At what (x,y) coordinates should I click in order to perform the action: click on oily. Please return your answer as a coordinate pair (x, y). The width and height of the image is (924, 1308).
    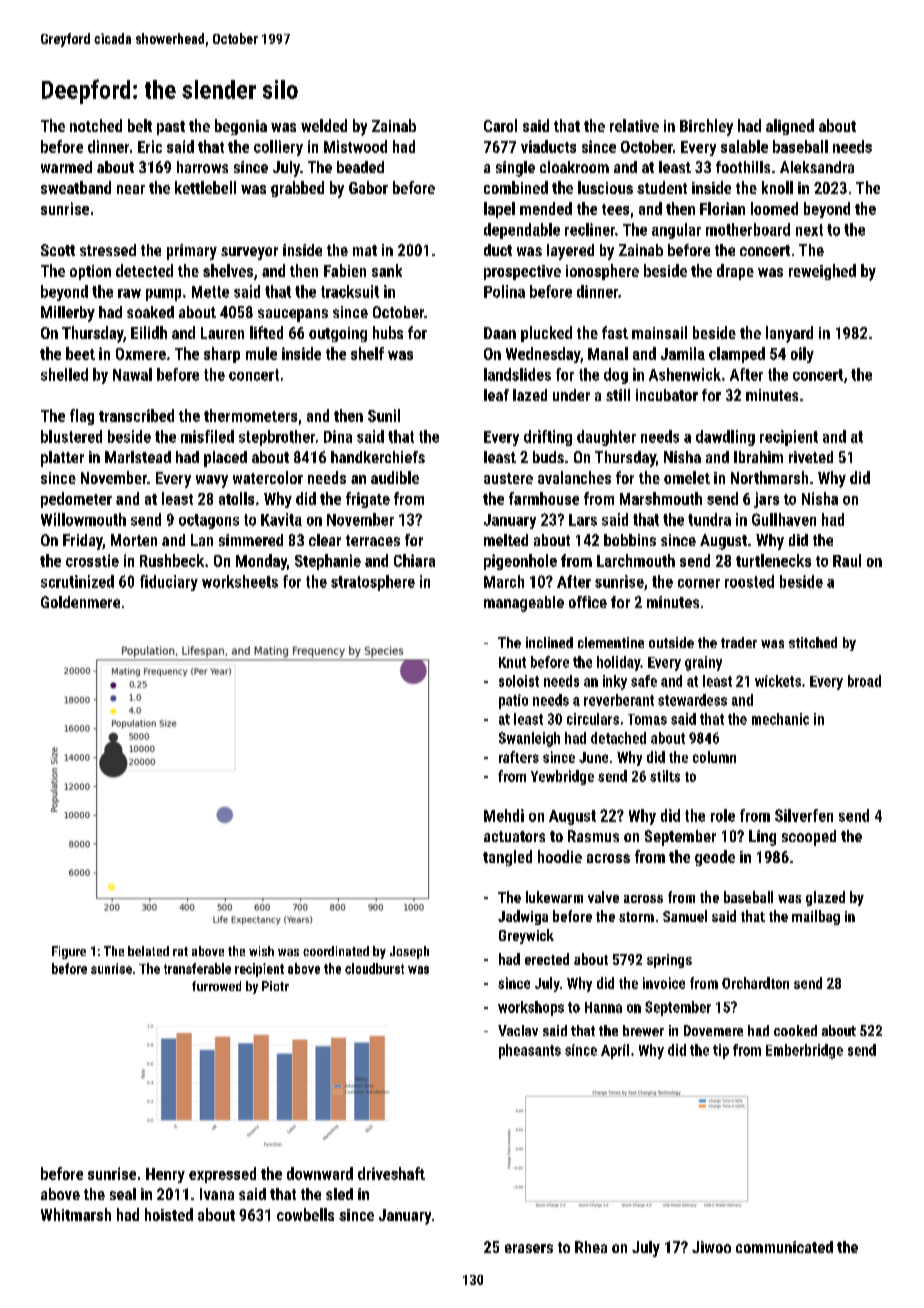
    Looking at the image, I should click on (802, 355).
